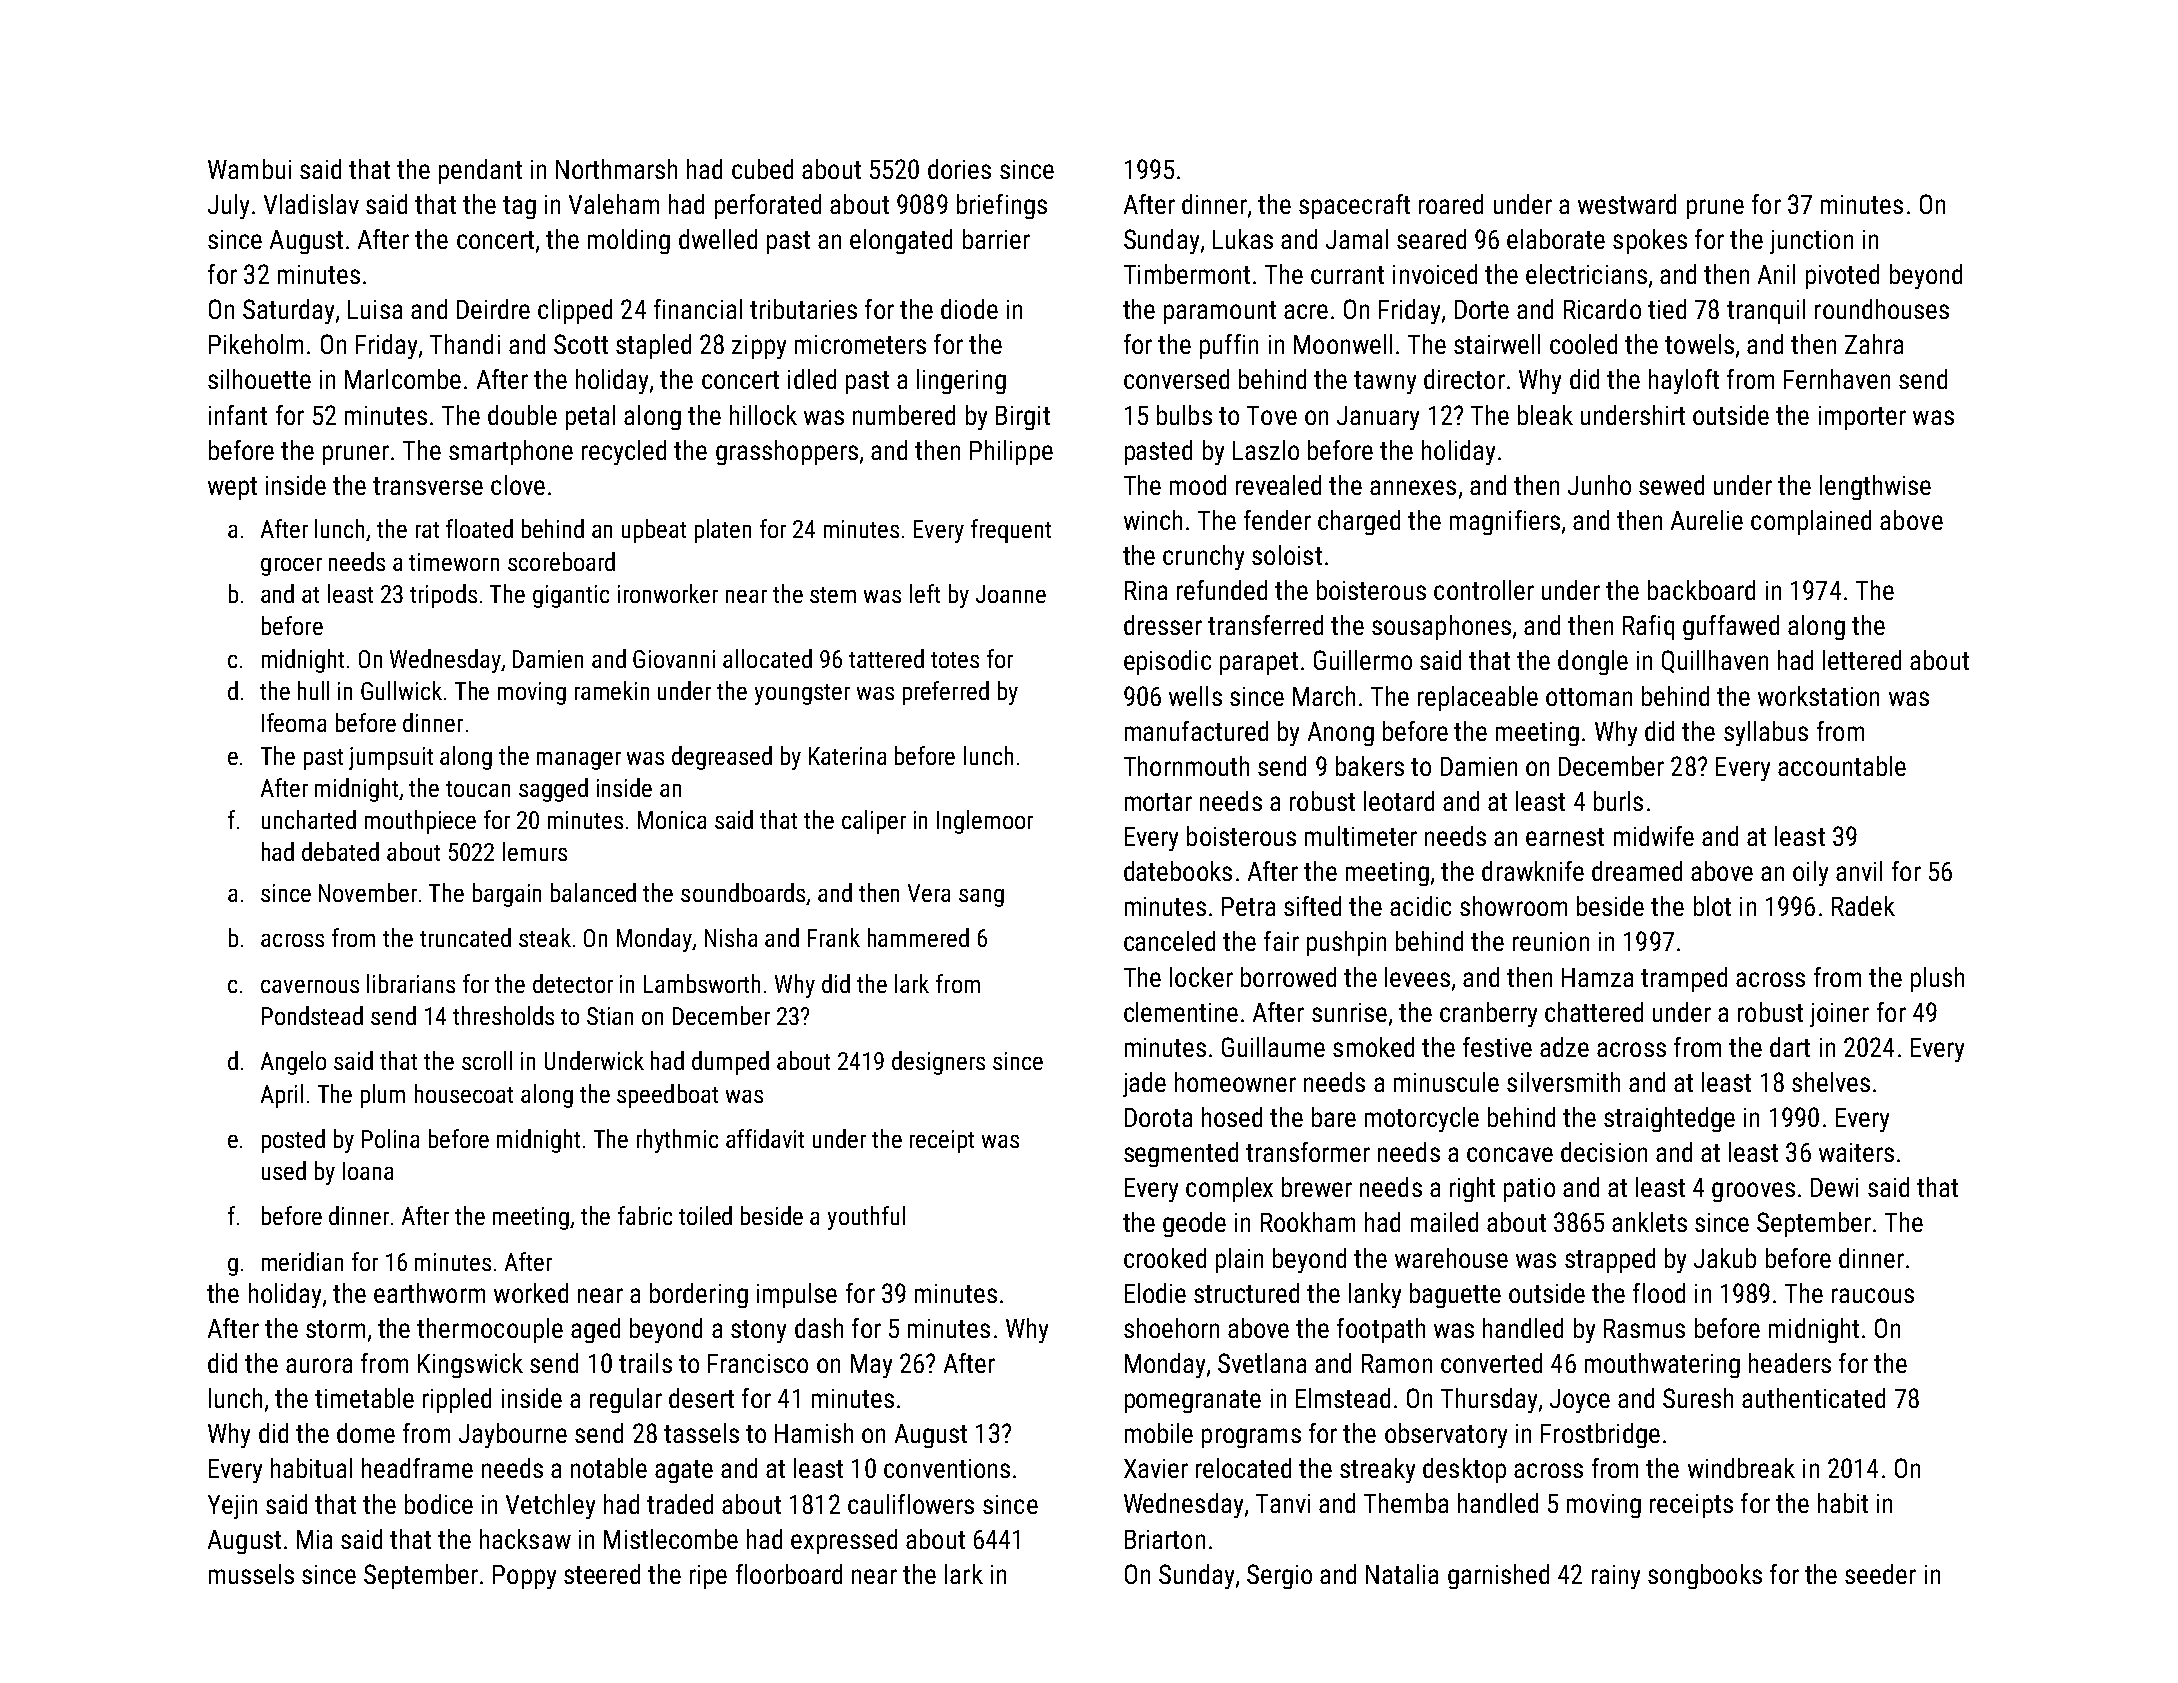 The height and width of the page is (1683, 2178). What do you see at coordinates (1363, 660) in the page?
I see `Guillermo` at bounding box center [1363, 660].
